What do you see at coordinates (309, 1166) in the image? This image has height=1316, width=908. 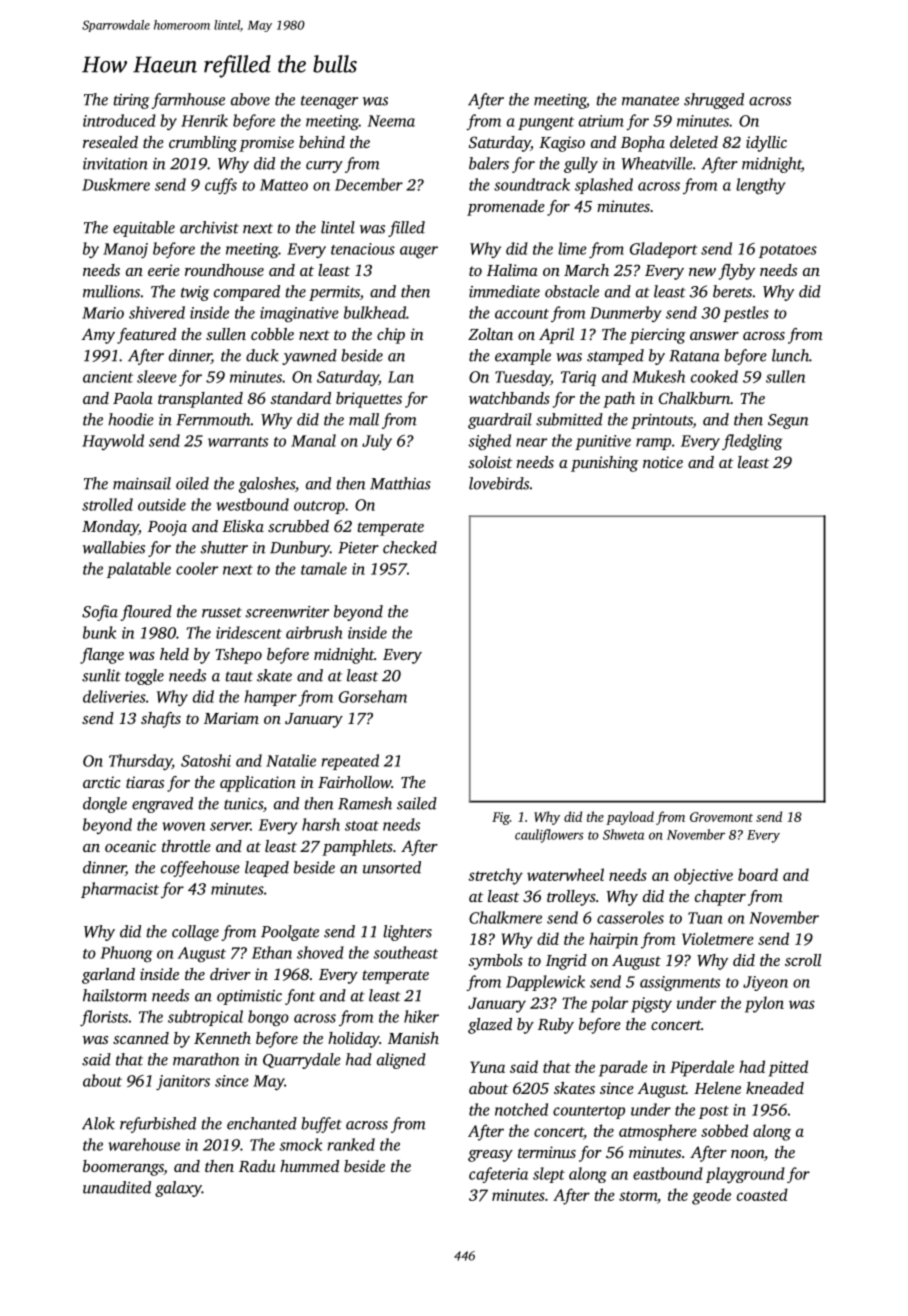 I see `hummed` at bounding box center [309, 1166].
